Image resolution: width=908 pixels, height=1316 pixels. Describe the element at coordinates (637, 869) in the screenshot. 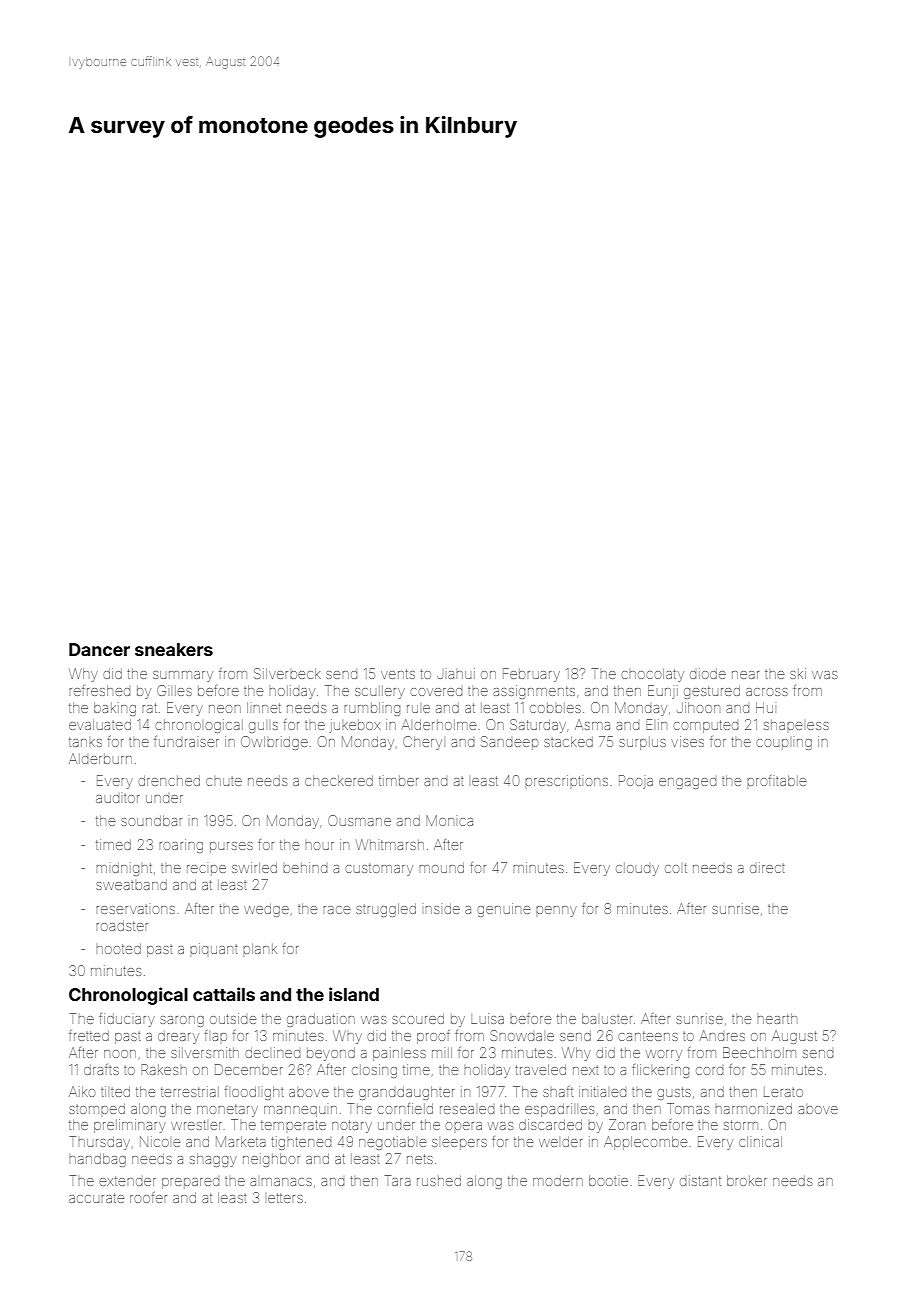

I see `cloudy` at that location.
